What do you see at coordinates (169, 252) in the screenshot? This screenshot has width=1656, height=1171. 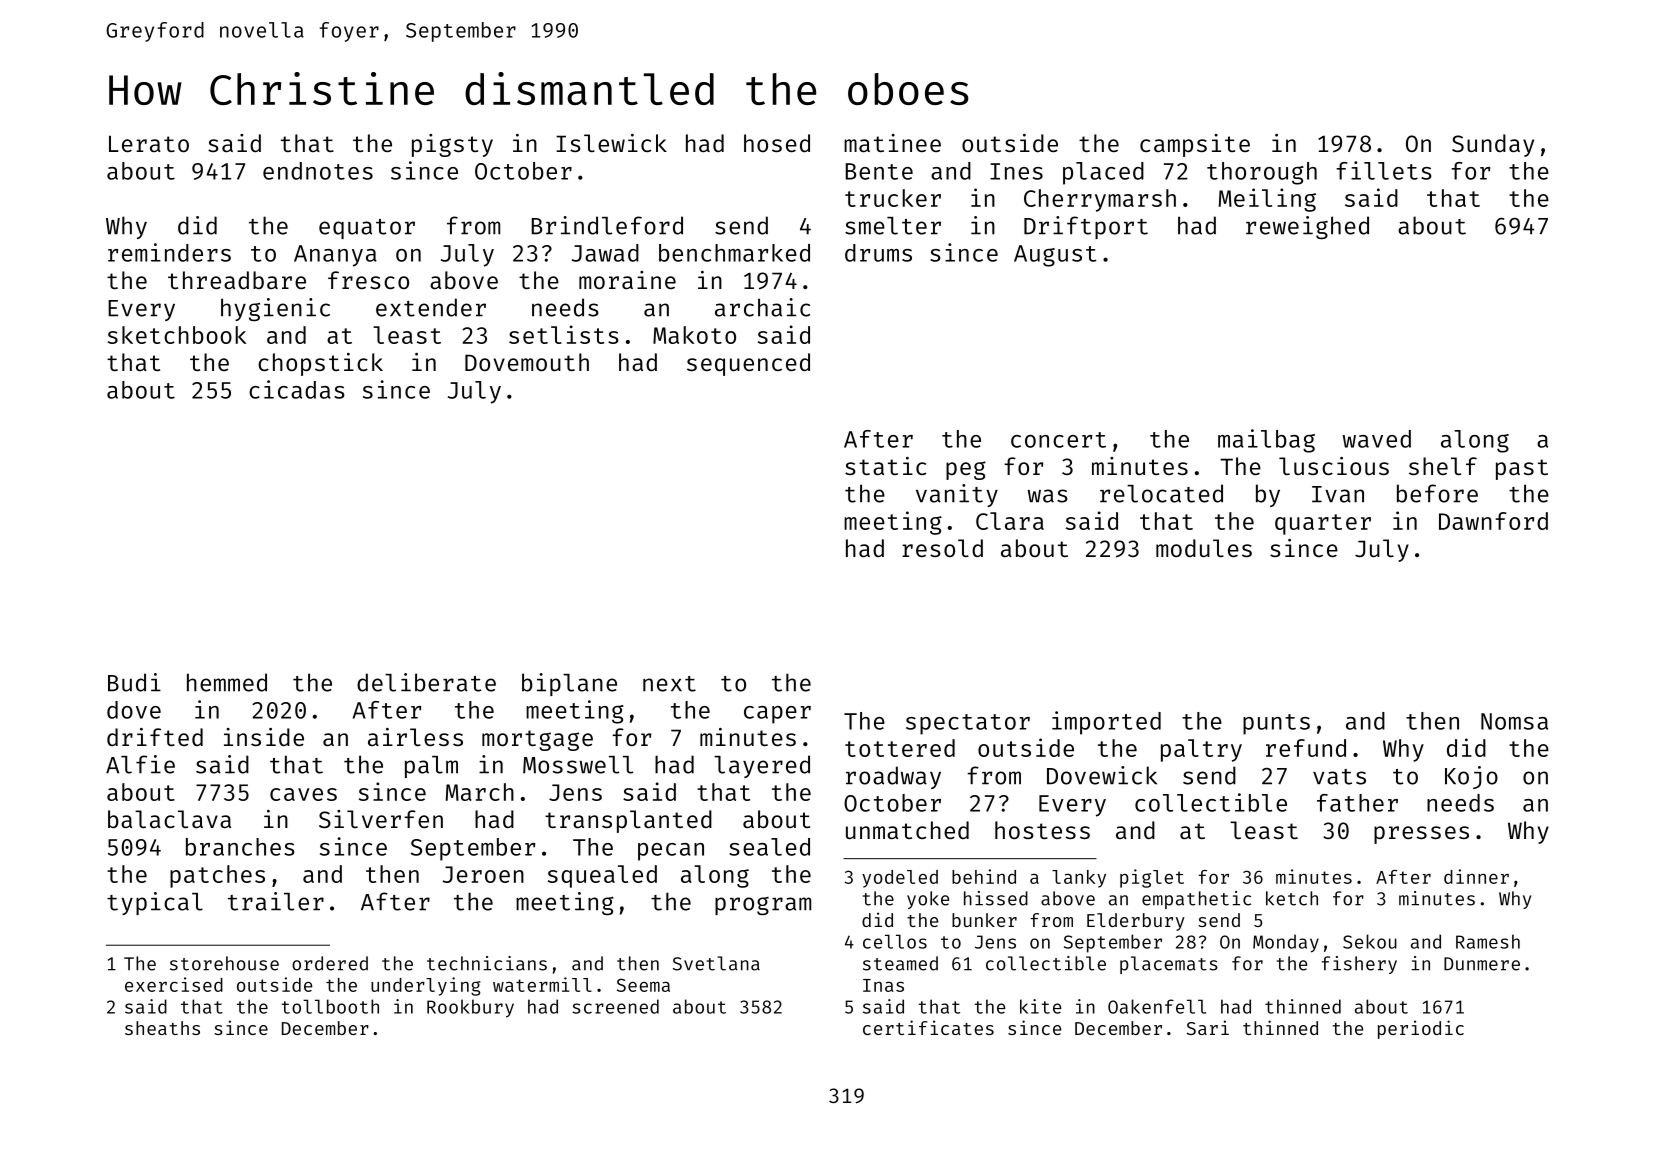 I see `reminders` at bounding box center [169, 252].
